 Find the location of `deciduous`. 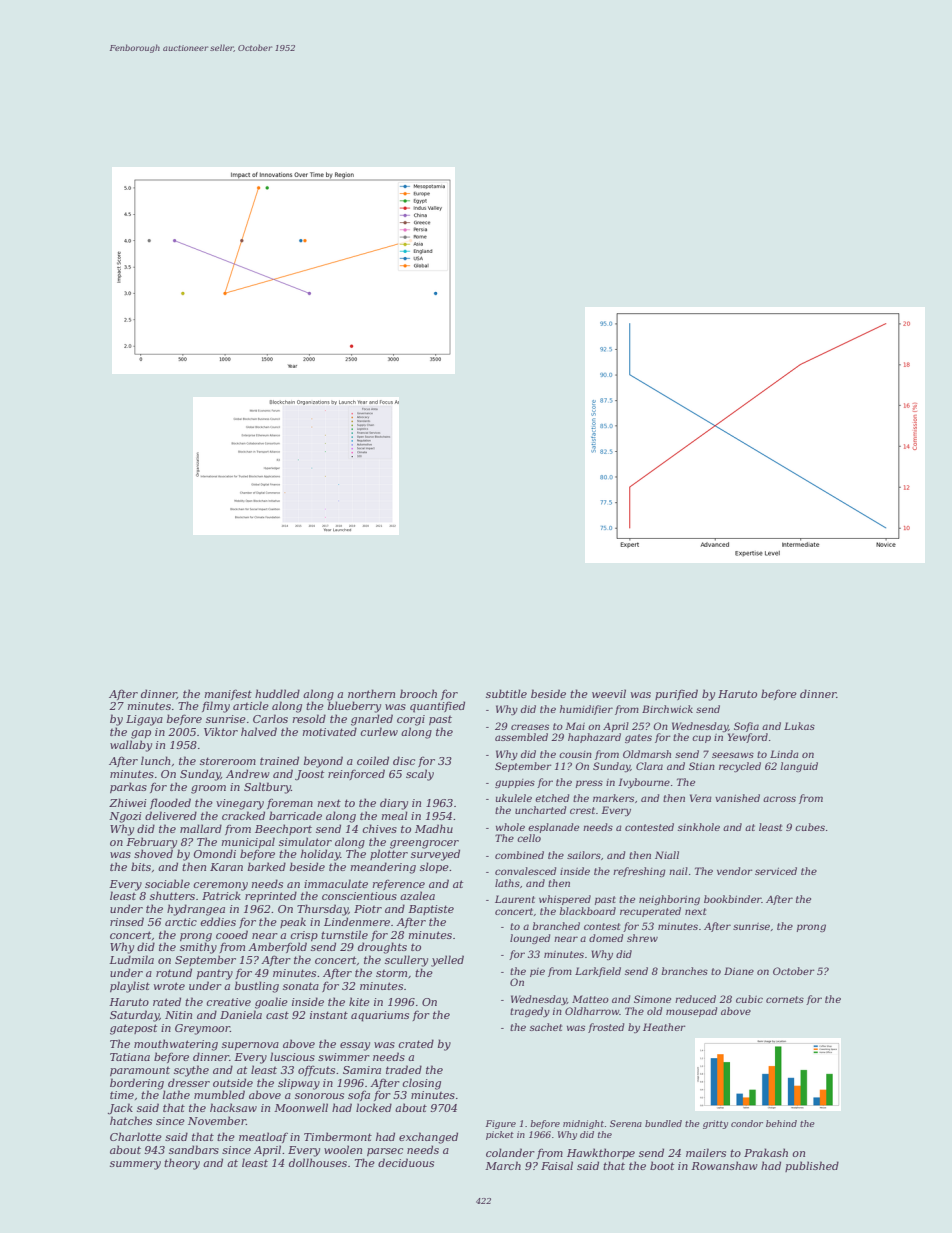

deciduous is located at coordinates (406, 1162).
